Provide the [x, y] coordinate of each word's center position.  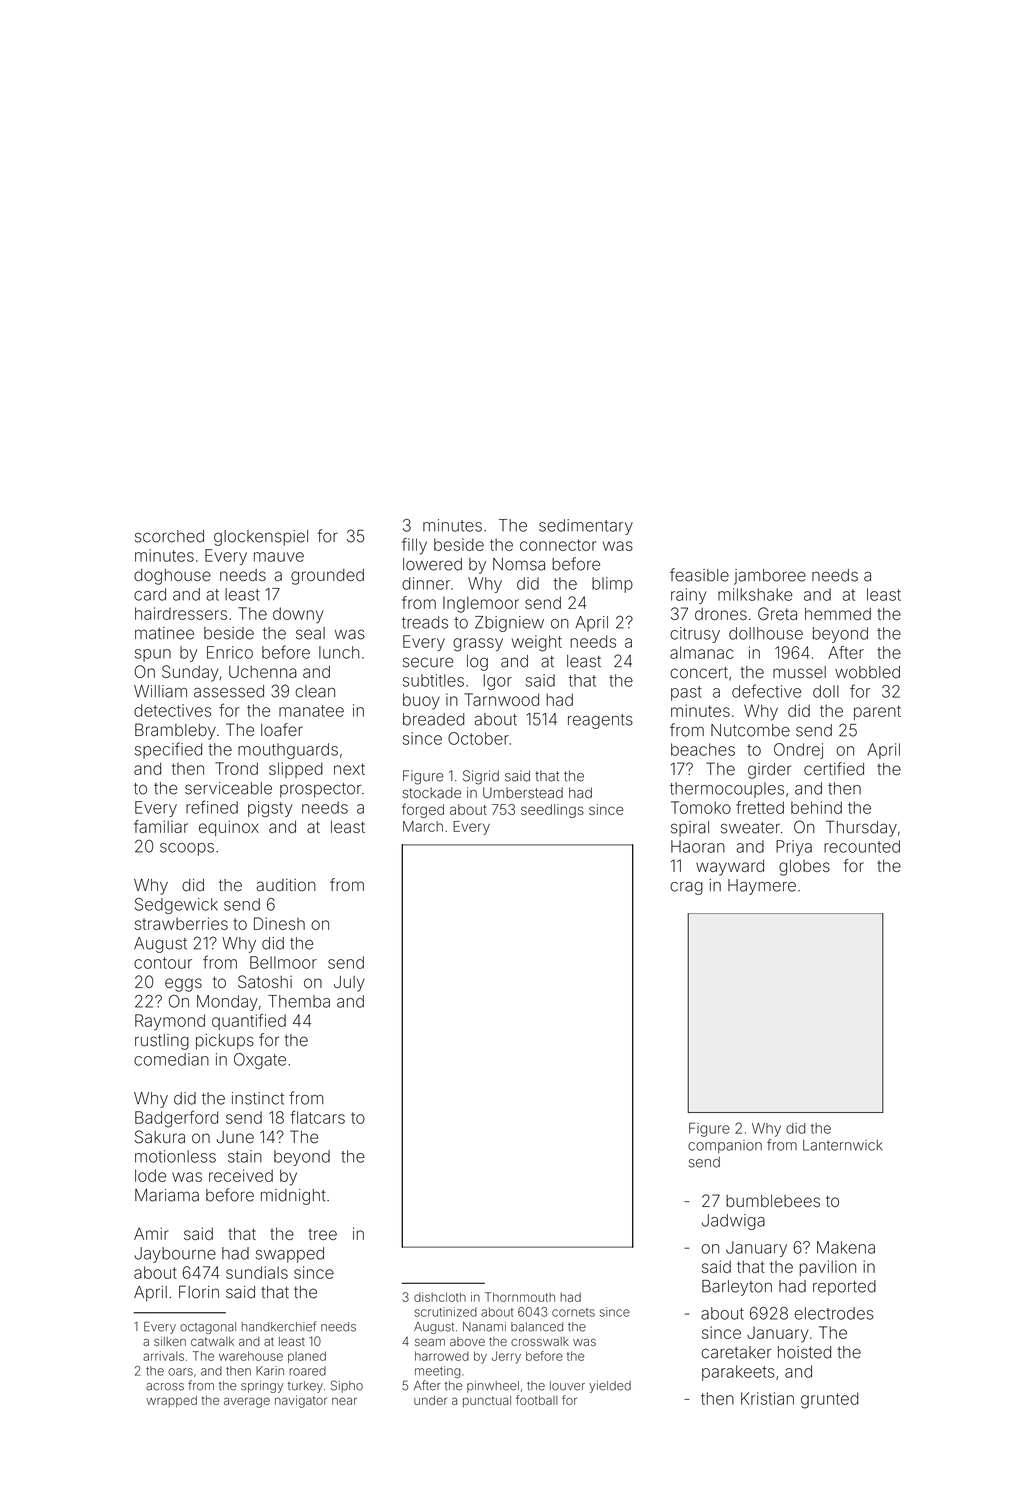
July [349, 984]
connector [558, 545]
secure [428, 662]
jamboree [770, 577]
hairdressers [181, 613]
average [247, 1402]
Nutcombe [750, 730]
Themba [299, 1001]
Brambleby [175, 731]
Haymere [762, 887]
